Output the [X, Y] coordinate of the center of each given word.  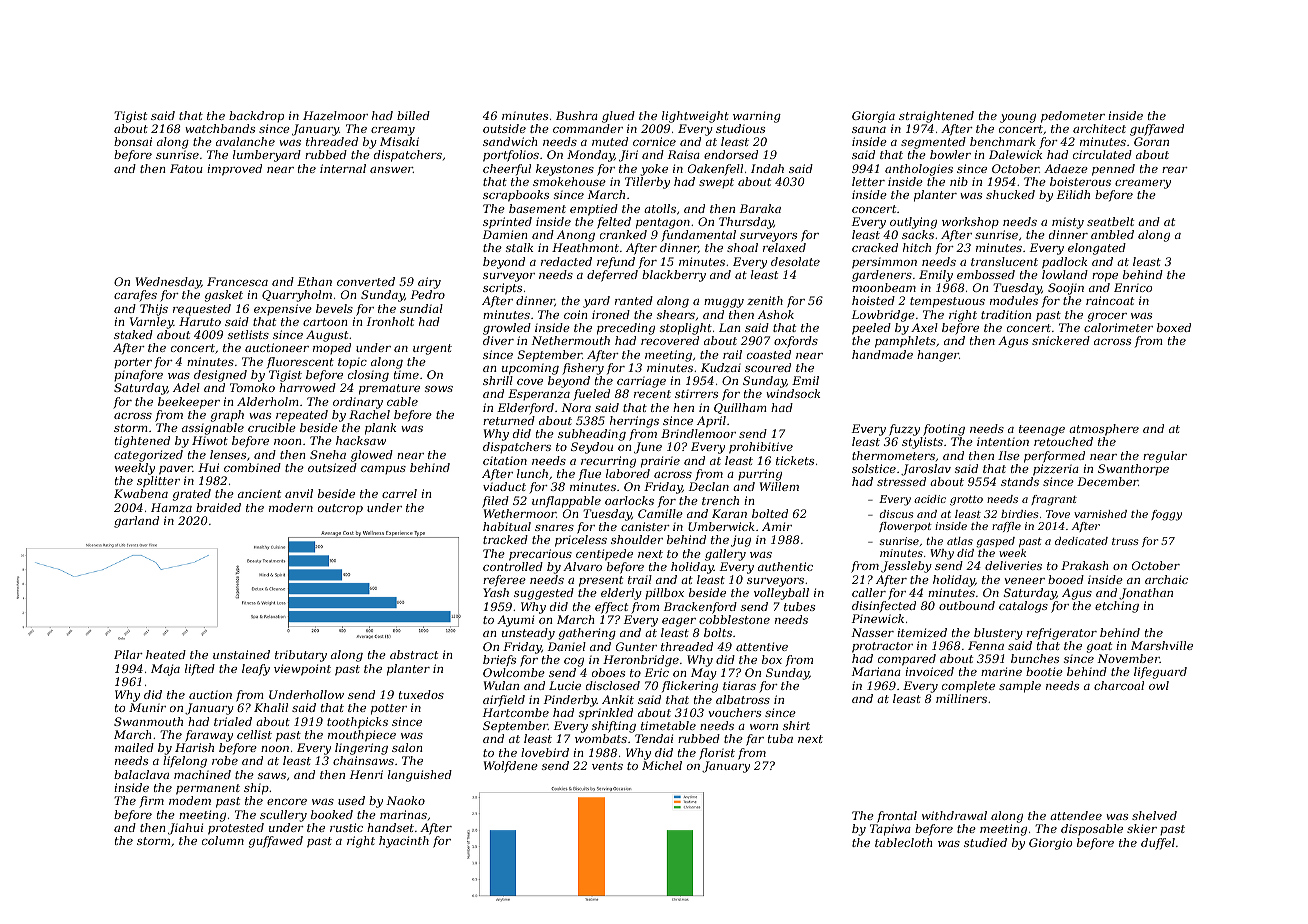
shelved [1154, 815]
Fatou [186, 168]
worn [764, 727]
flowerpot [905, 527]
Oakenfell [715, 170]
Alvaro [582, 566]
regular [1165, 457]
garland [136, 522]
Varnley [152, 323]
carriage [641, 382]
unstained [241, 654]
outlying [913, 223]
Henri [366, 774]
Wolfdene [511, 767]
